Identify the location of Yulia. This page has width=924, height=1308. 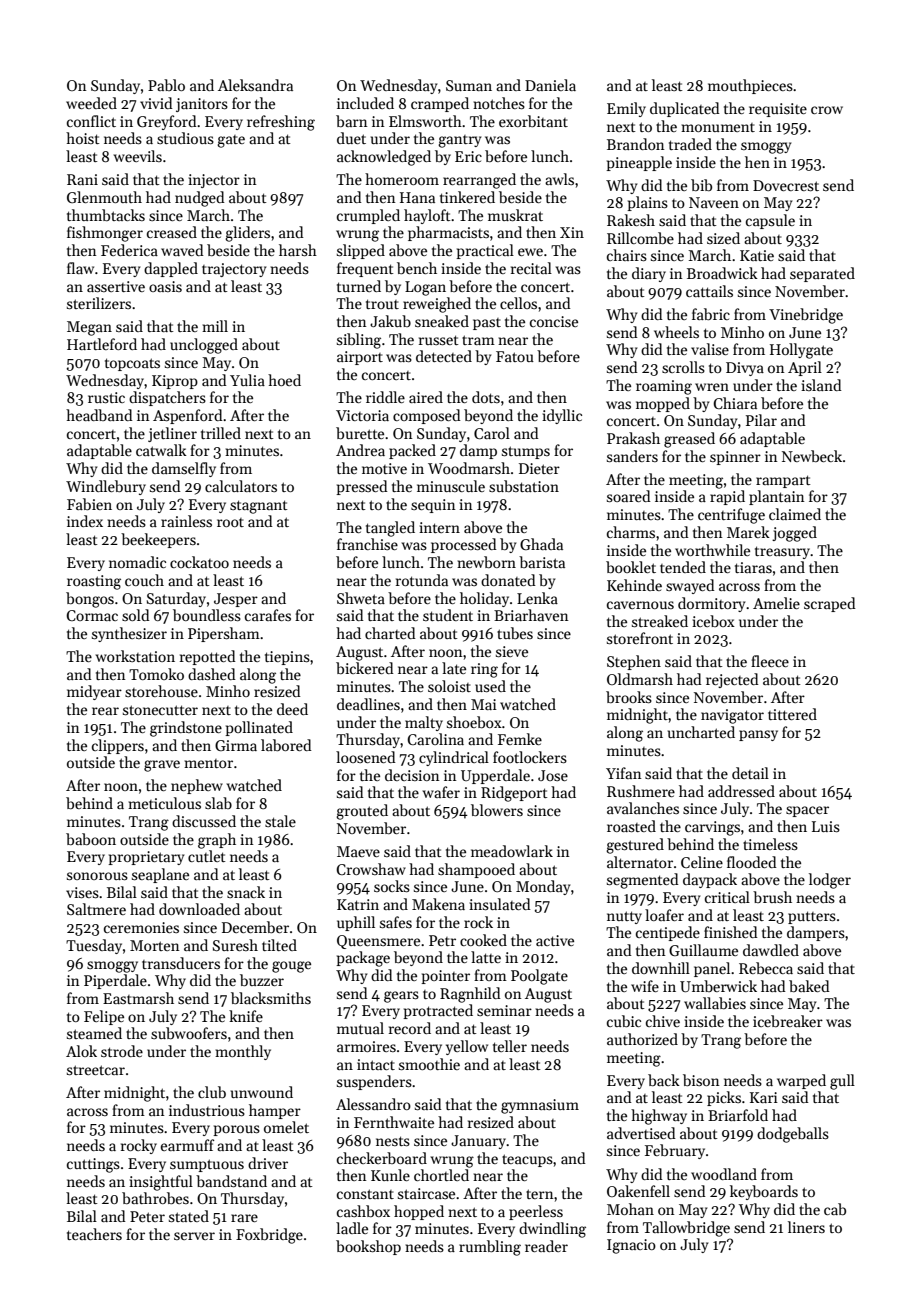
(247, 380).
